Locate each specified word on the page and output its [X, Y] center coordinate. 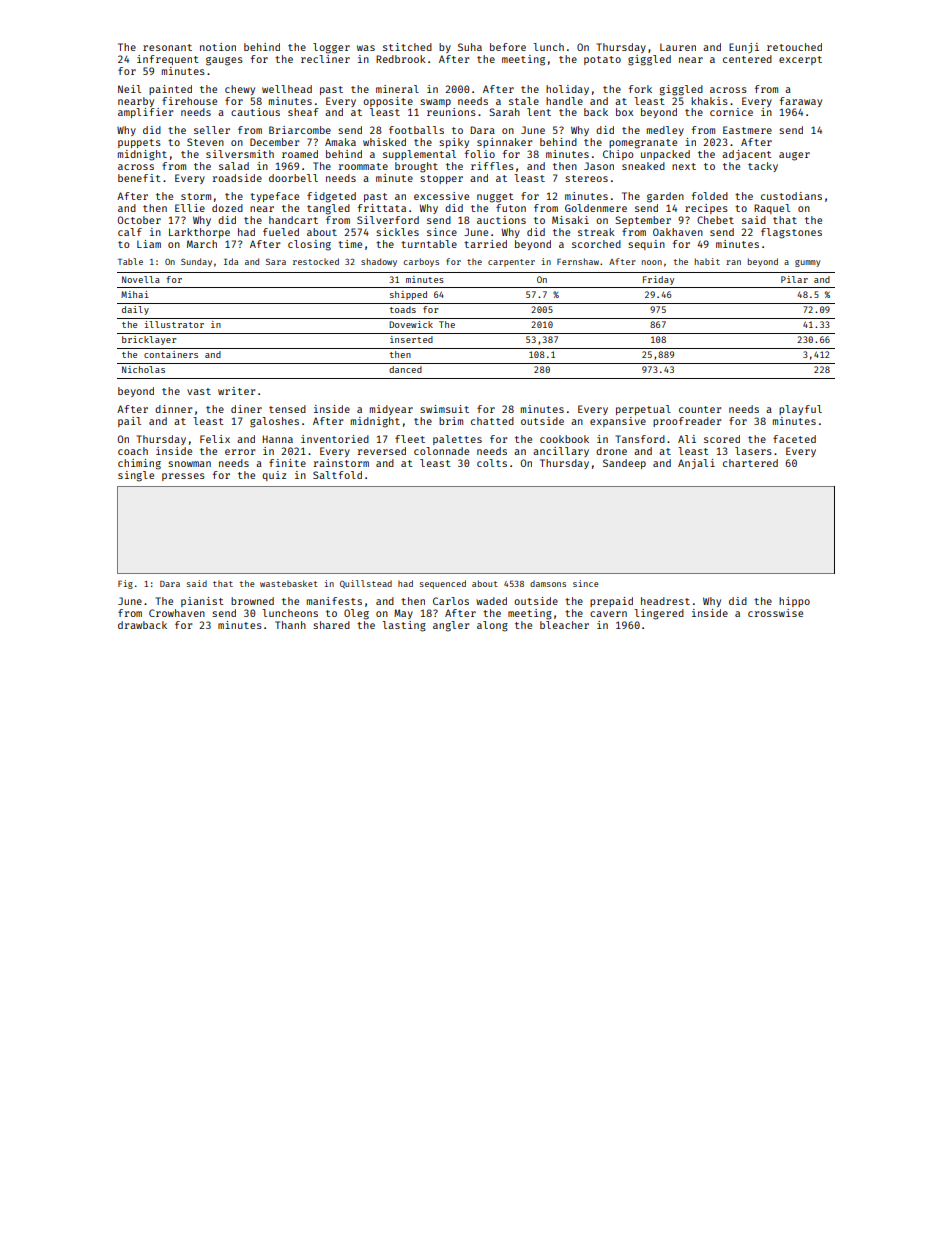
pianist [202, 602]
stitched [407, 47]
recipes [706, 209]
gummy [807, 263]
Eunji [744, 48]
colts [492, 463]
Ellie [190, 208]
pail [129, 422]
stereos [586, 178]
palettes [457, 440]
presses [183, 477]
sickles [397, 232]
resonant [167, 47]
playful [800, 410]
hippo [794, 602]
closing [309, 245]
